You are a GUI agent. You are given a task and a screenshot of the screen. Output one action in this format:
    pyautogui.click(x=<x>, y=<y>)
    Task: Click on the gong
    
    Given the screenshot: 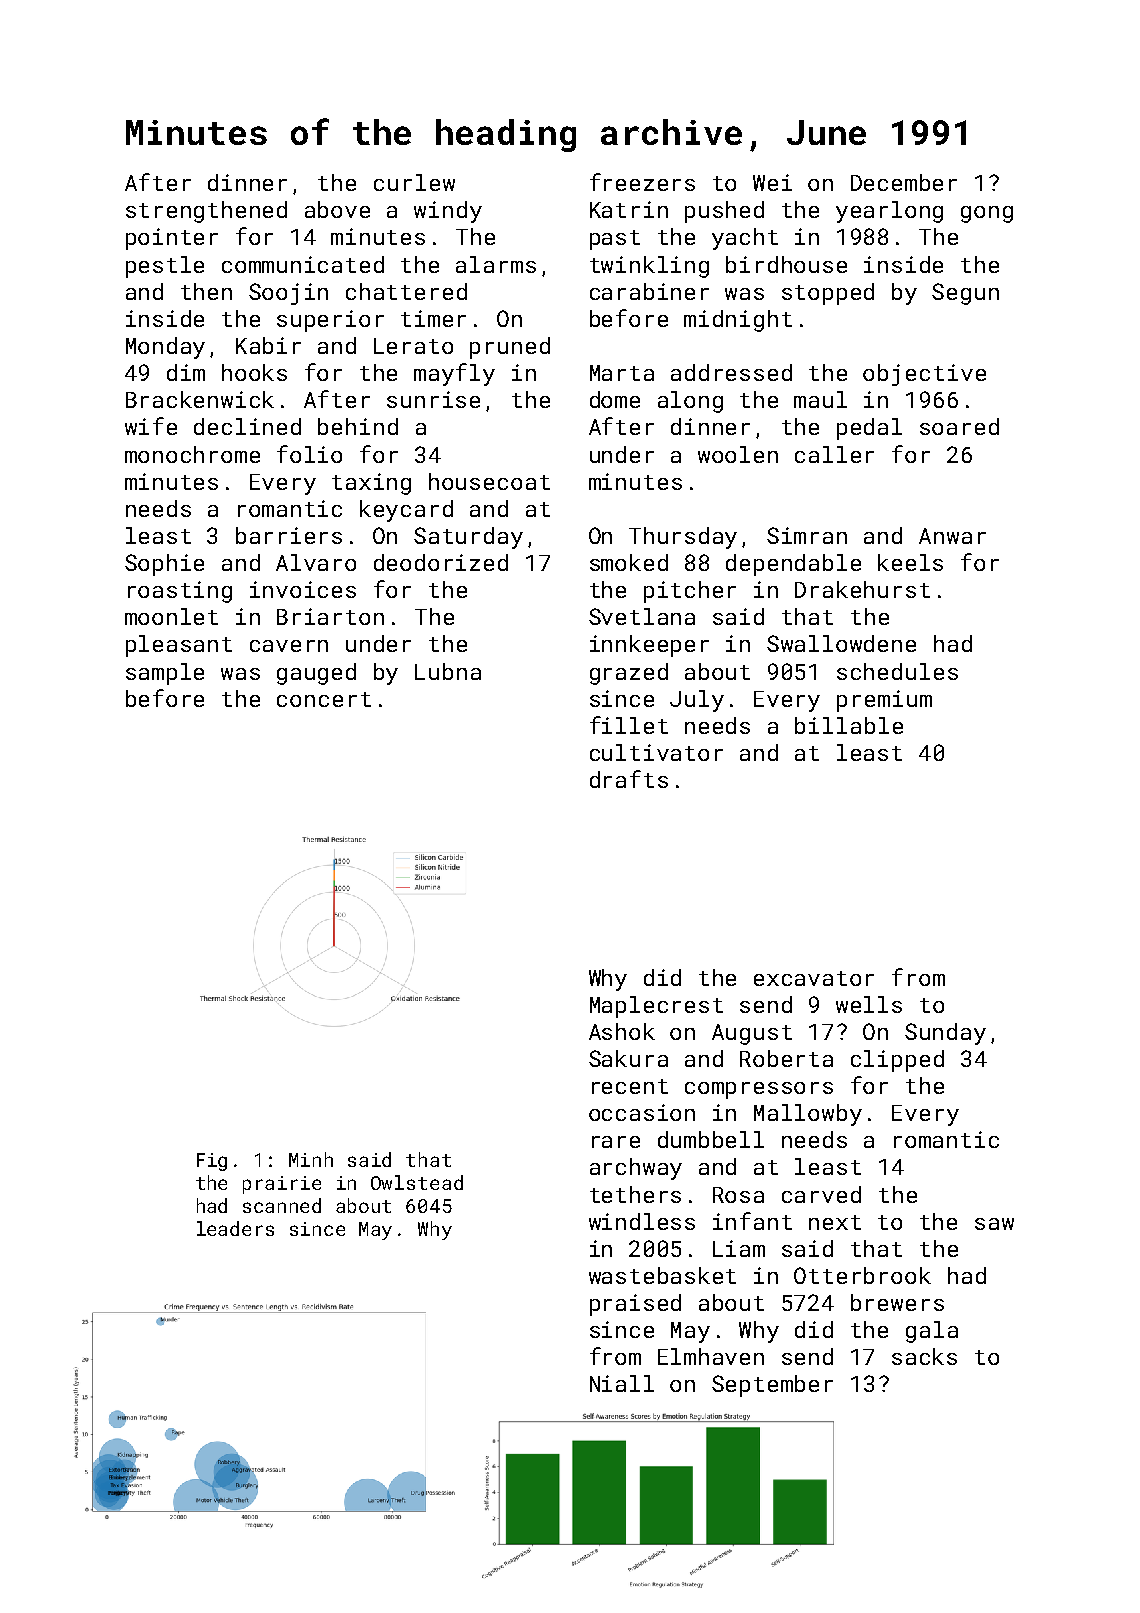 What is the action you would take?
    pyautogui.click(x=987, y=214)
